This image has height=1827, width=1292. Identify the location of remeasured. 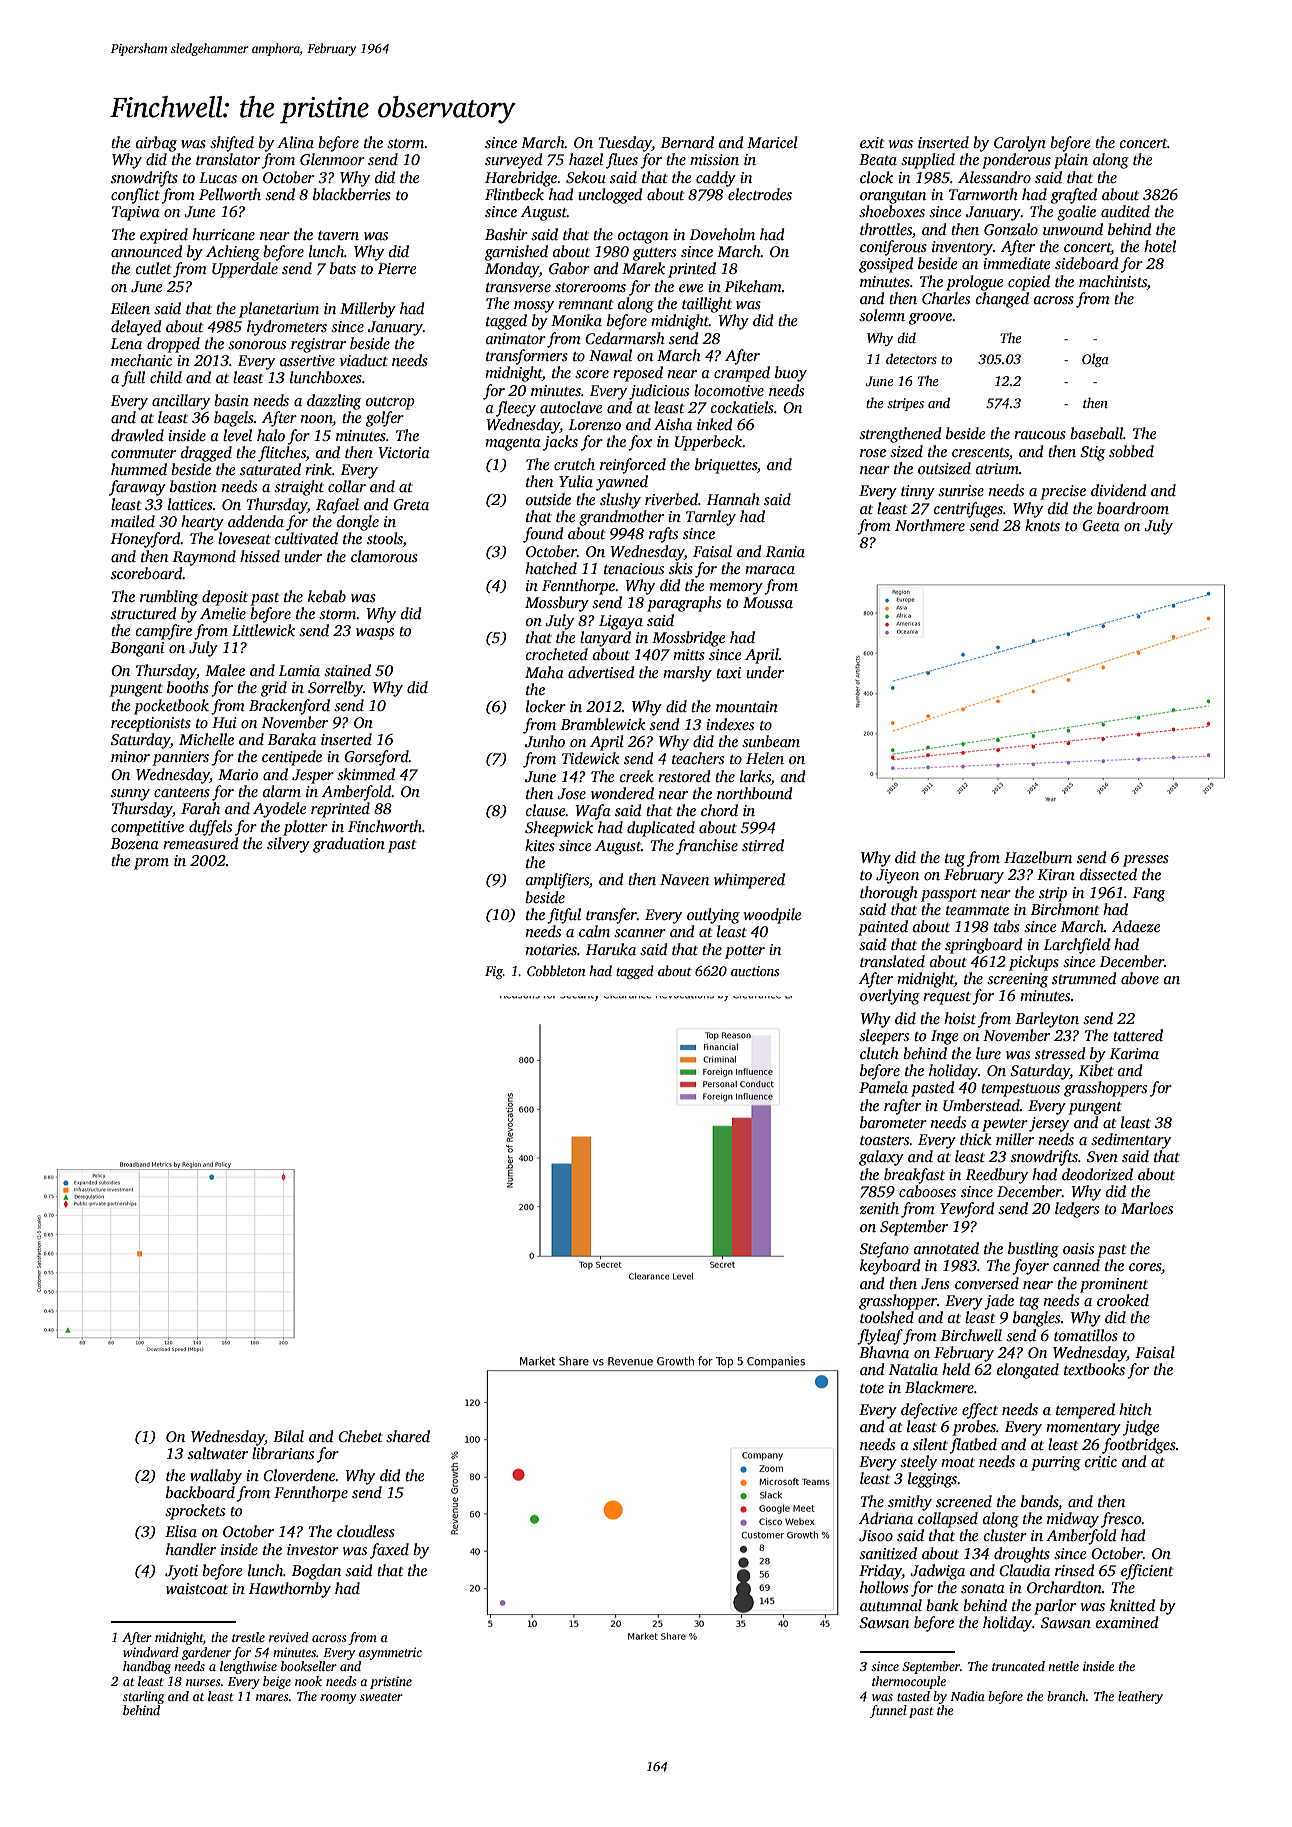
(200, 843).
